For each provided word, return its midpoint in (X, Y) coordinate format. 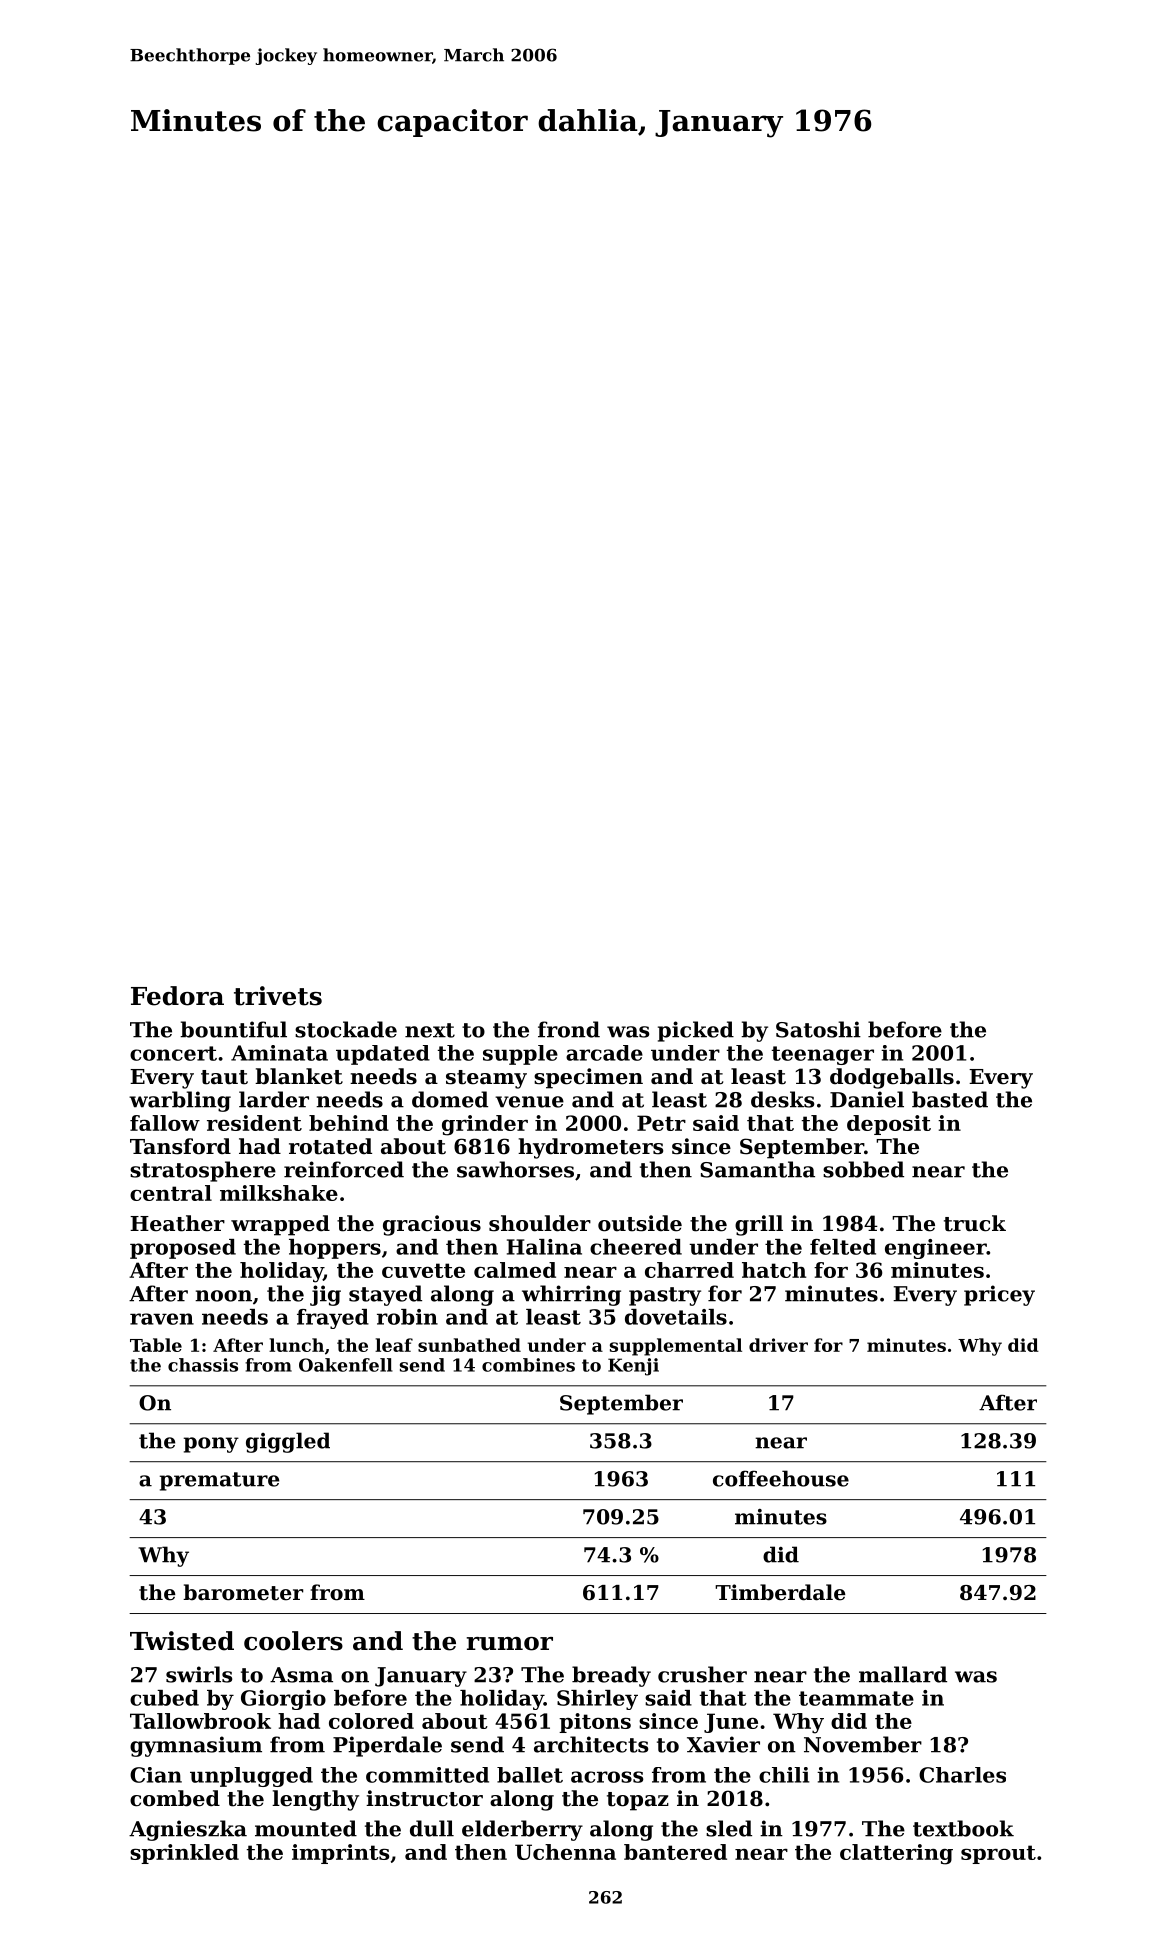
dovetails (676, 1317)
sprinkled (184, 1854)
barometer (243, 1592)
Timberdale (780, 1592)
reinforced (344, 1169)
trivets (278, 996)
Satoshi (818, 1029)
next (430, 1030)
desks (782, 1099)
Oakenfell (346, 1365)
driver (778, 1345)
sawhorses (515, 1169)
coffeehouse (781, 1478)
